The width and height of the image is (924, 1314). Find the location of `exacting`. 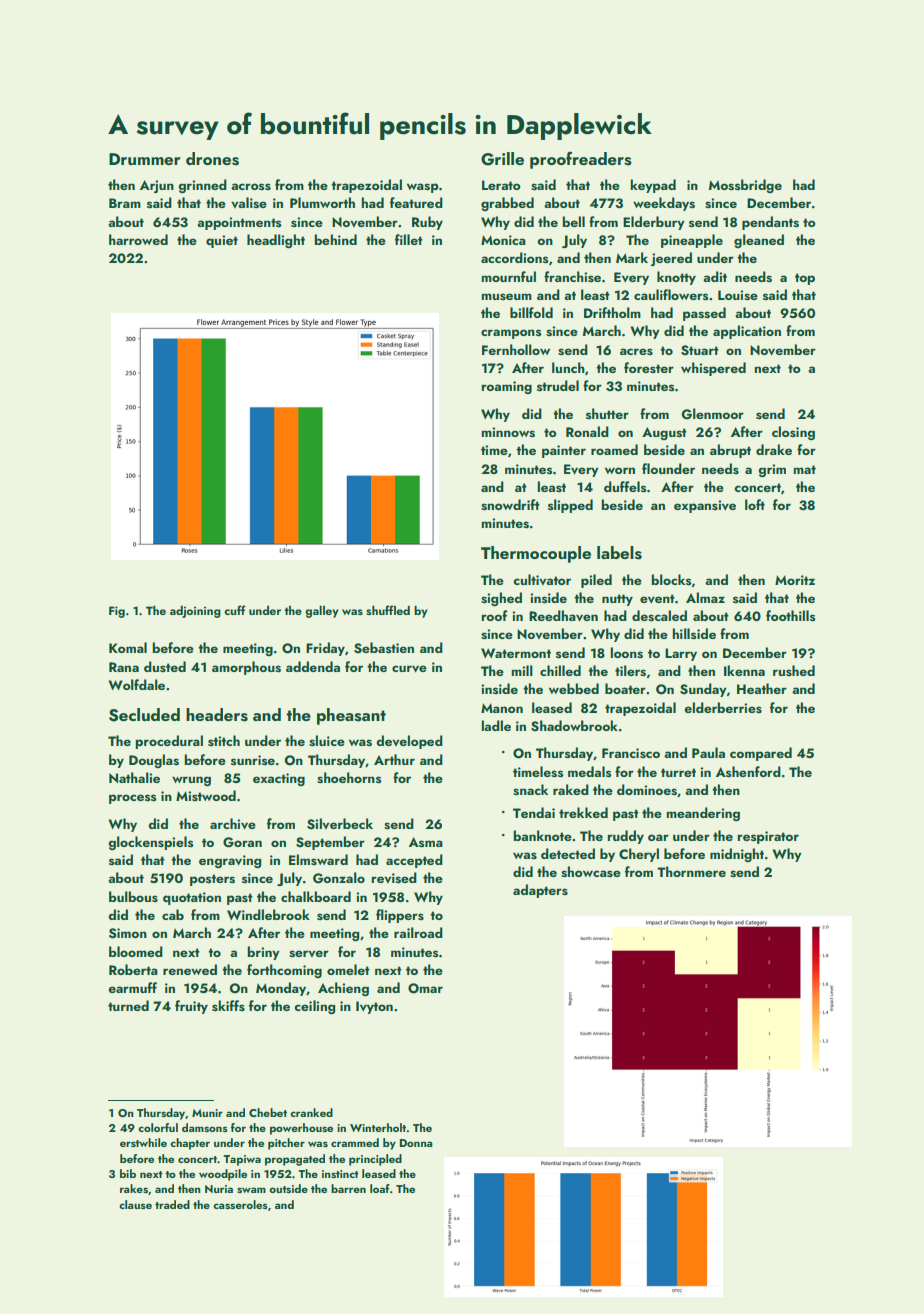

exacting is located at coordinates (279, 779).
